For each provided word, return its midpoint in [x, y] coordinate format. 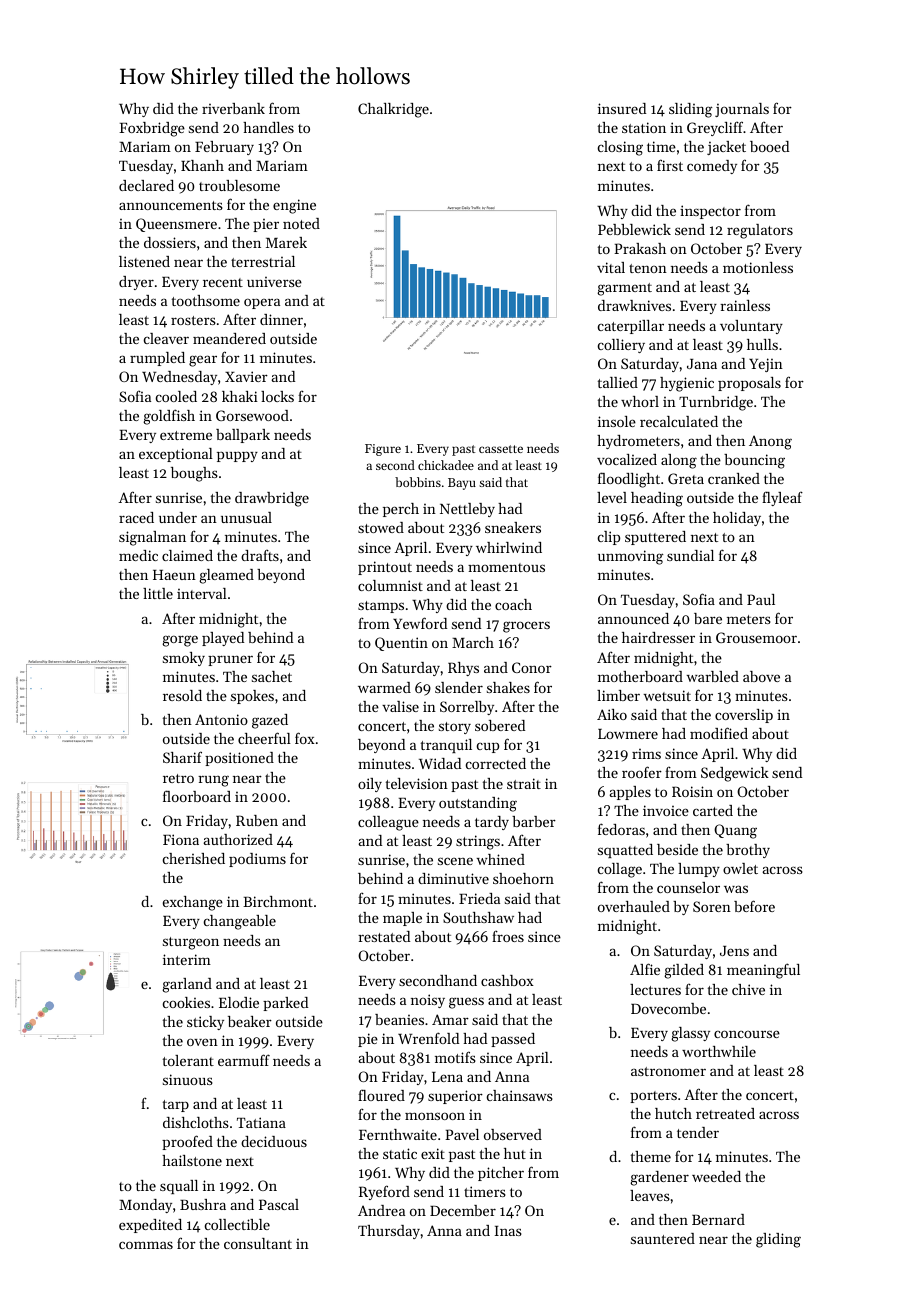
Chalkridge [393, 110]
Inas [508, 1231]
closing [620, 148]
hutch [673, 1113]
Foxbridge [152, 129]
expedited [150, 1226]
